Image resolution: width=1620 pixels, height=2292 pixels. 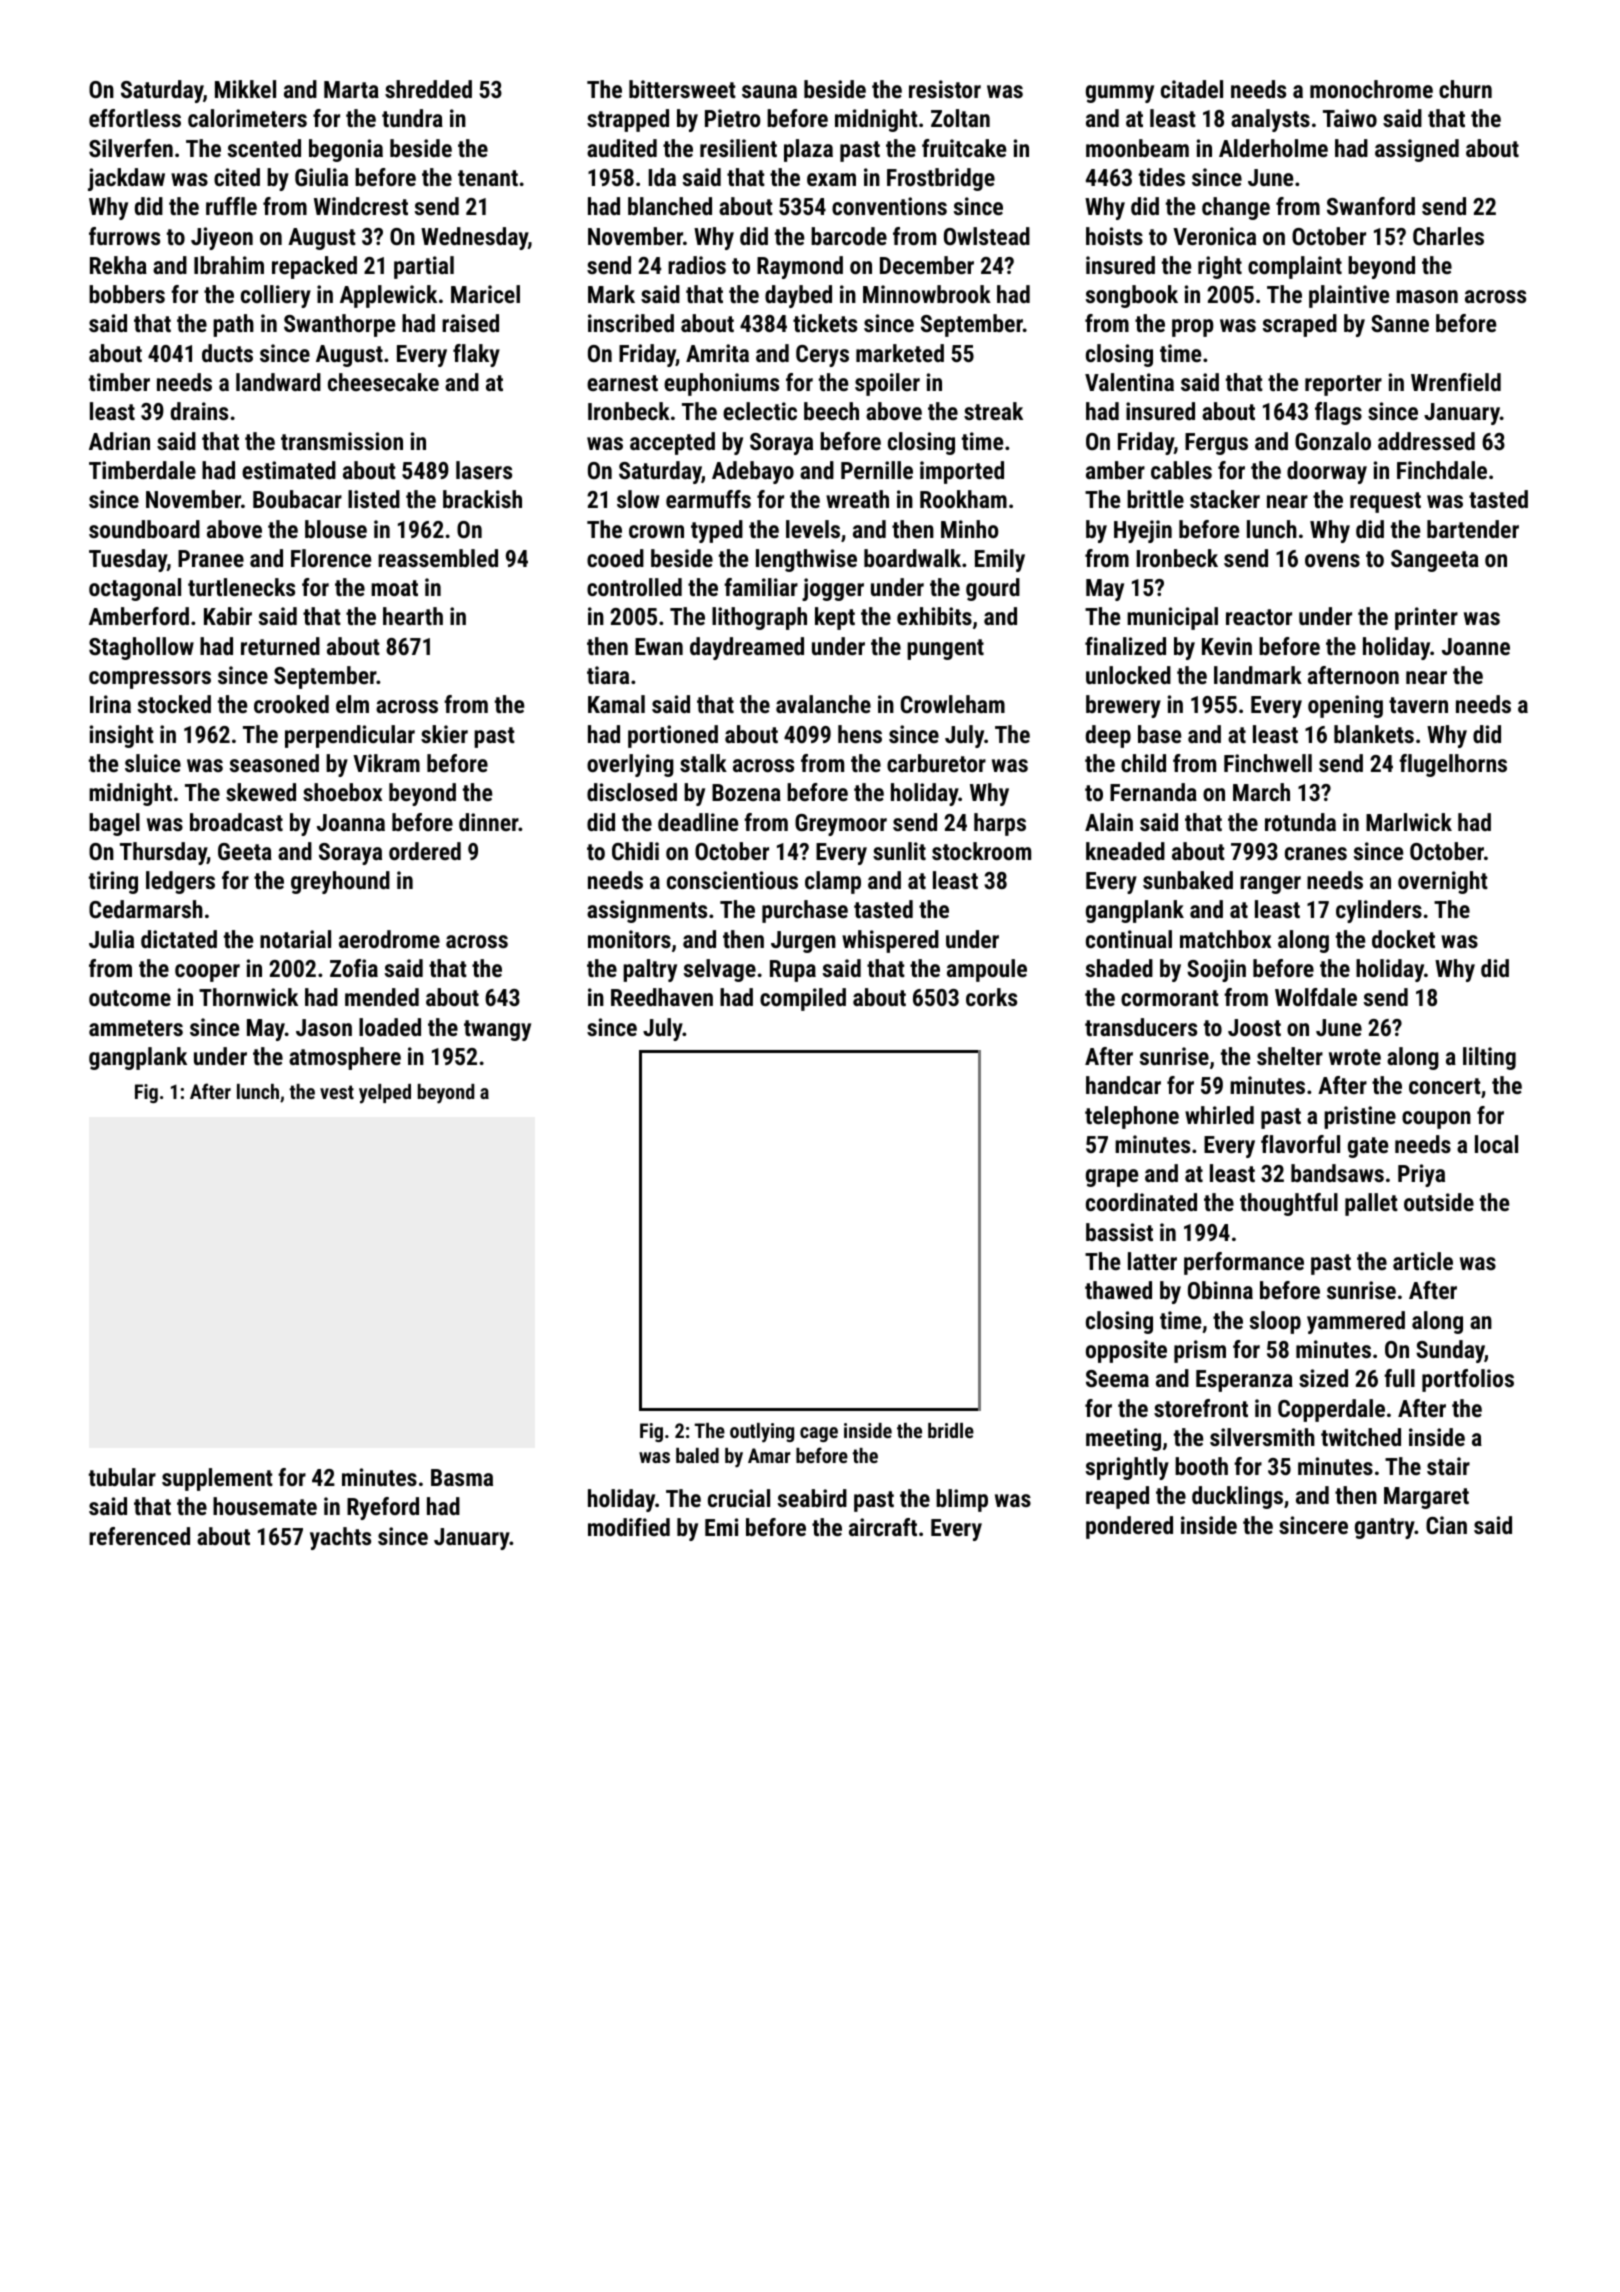 What do you see at coordinates (883, 1527) in the image?
I see `aircraft` at bounding box center [883, 1527].
